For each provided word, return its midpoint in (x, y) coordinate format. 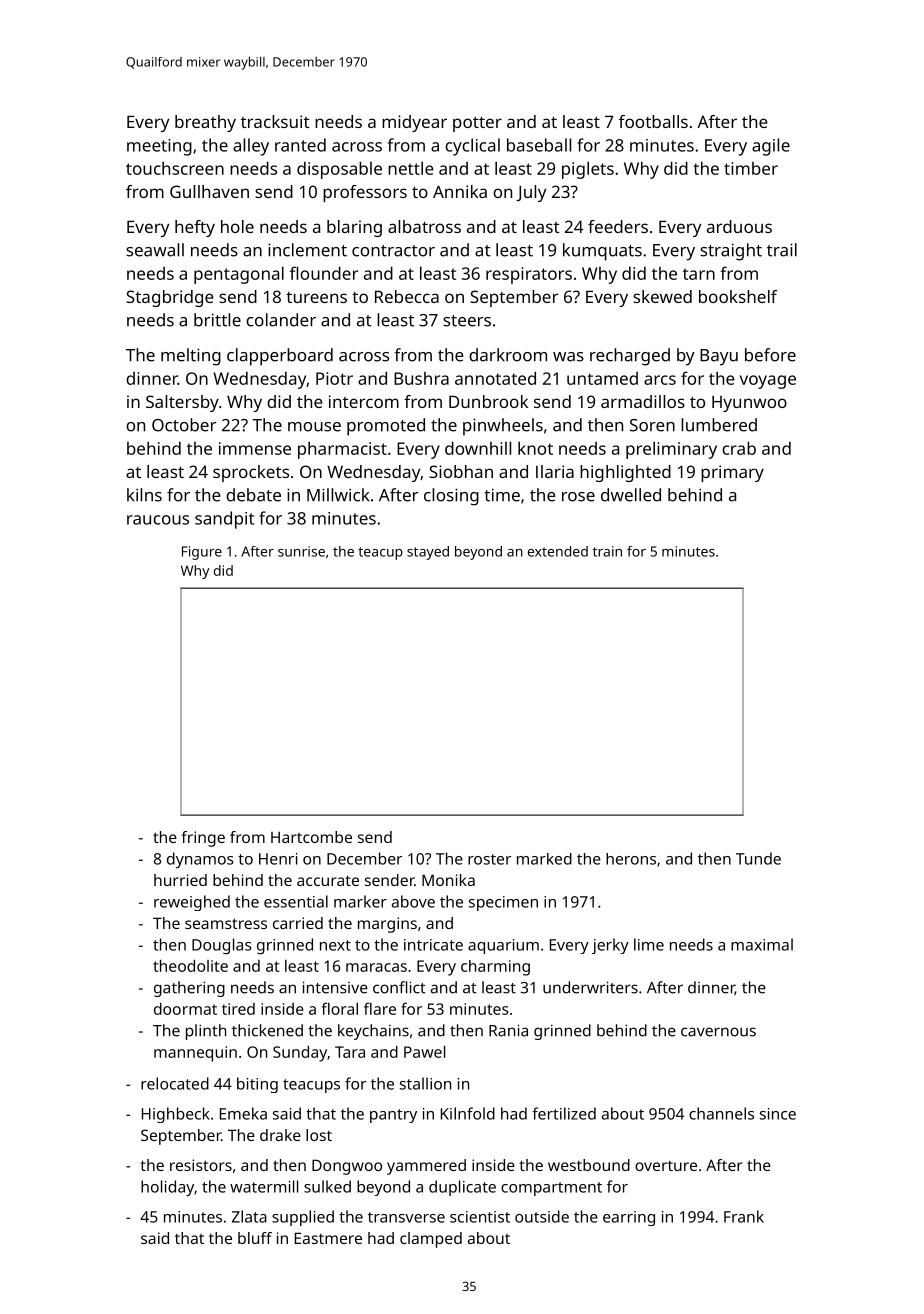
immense (255, 448)
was (568, 357)
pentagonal (239, 275)
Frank (744, 1216)
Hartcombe (311, 837)
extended (558, 551)
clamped (431, 1240)
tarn (699, 274)
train (607, 551)
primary (732, 473)
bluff (255, 1238)
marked (544, 859)
